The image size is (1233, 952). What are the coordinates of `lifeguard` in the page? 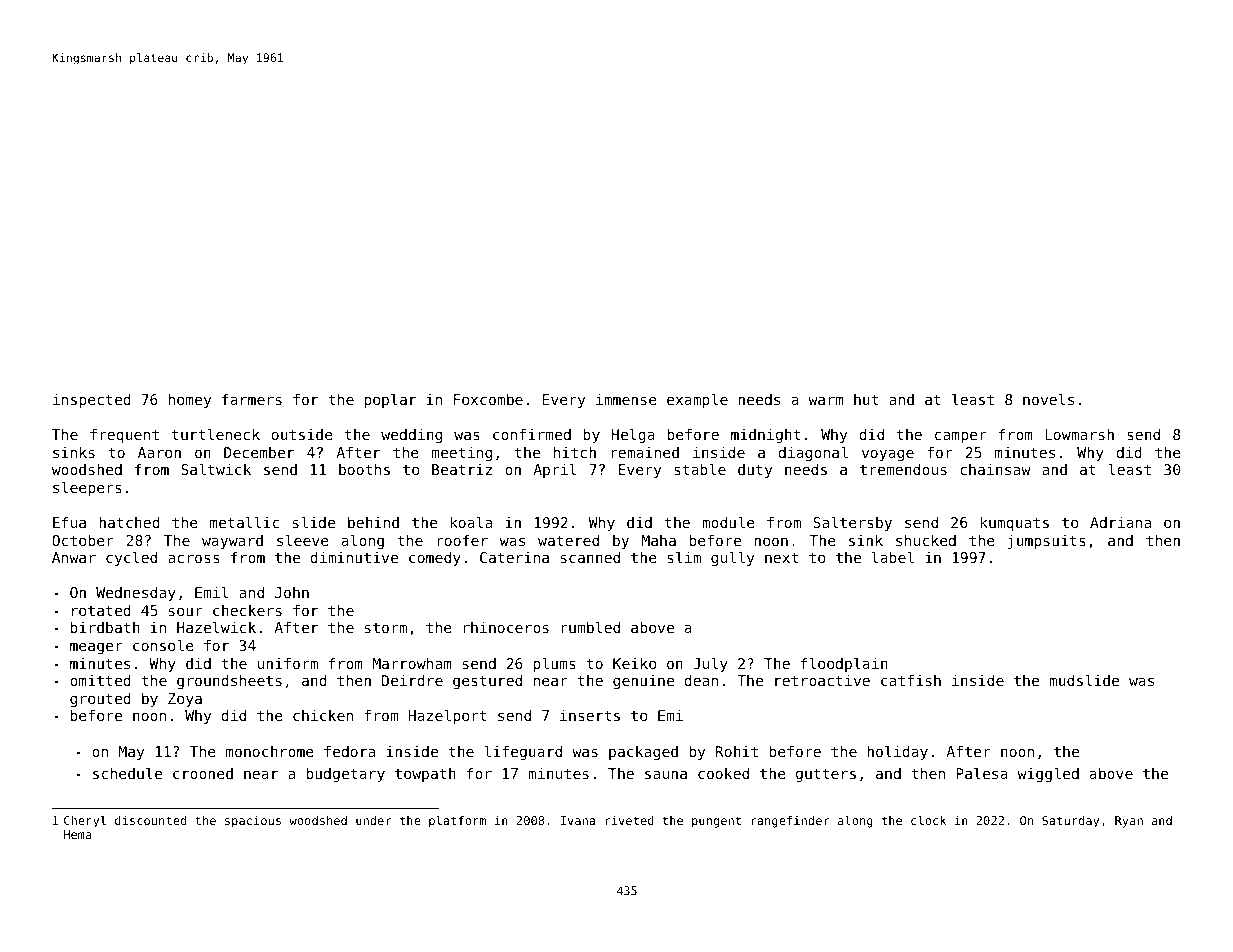 It's located at (523, 752).
